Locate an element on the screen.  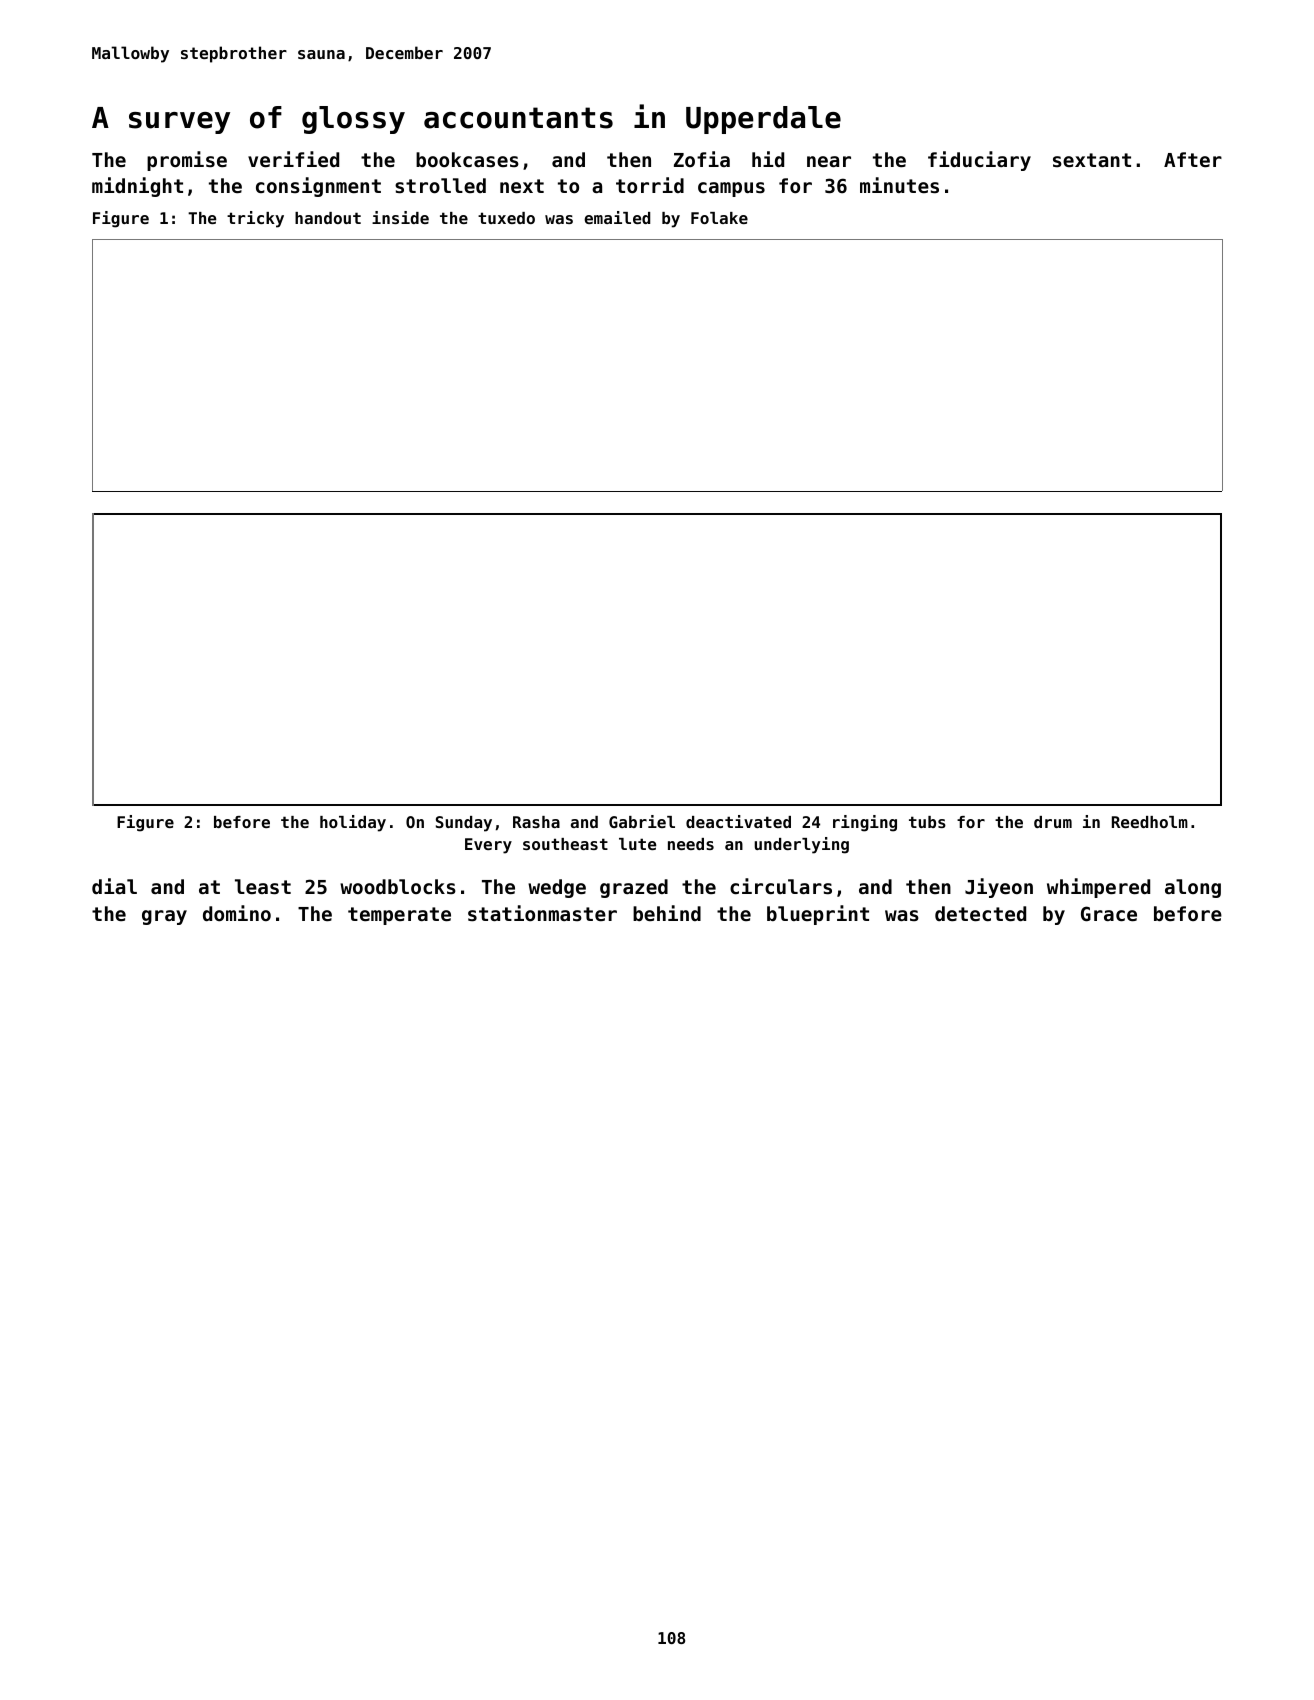
Gabriel is located at coordinates (642, 821).
